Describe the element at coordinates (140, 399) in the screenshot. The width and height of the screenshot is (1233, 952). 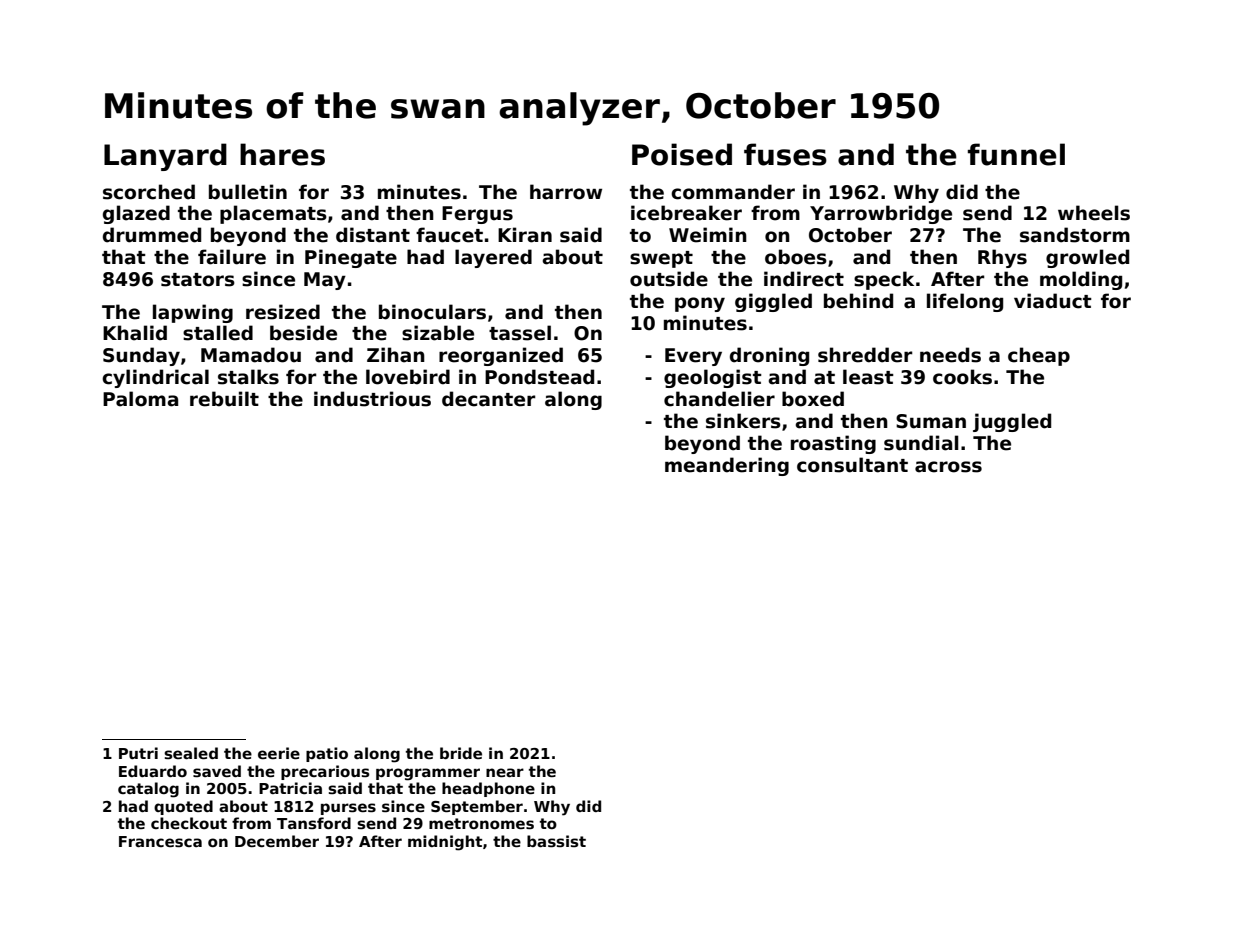
I see `Paloma` at that location.
